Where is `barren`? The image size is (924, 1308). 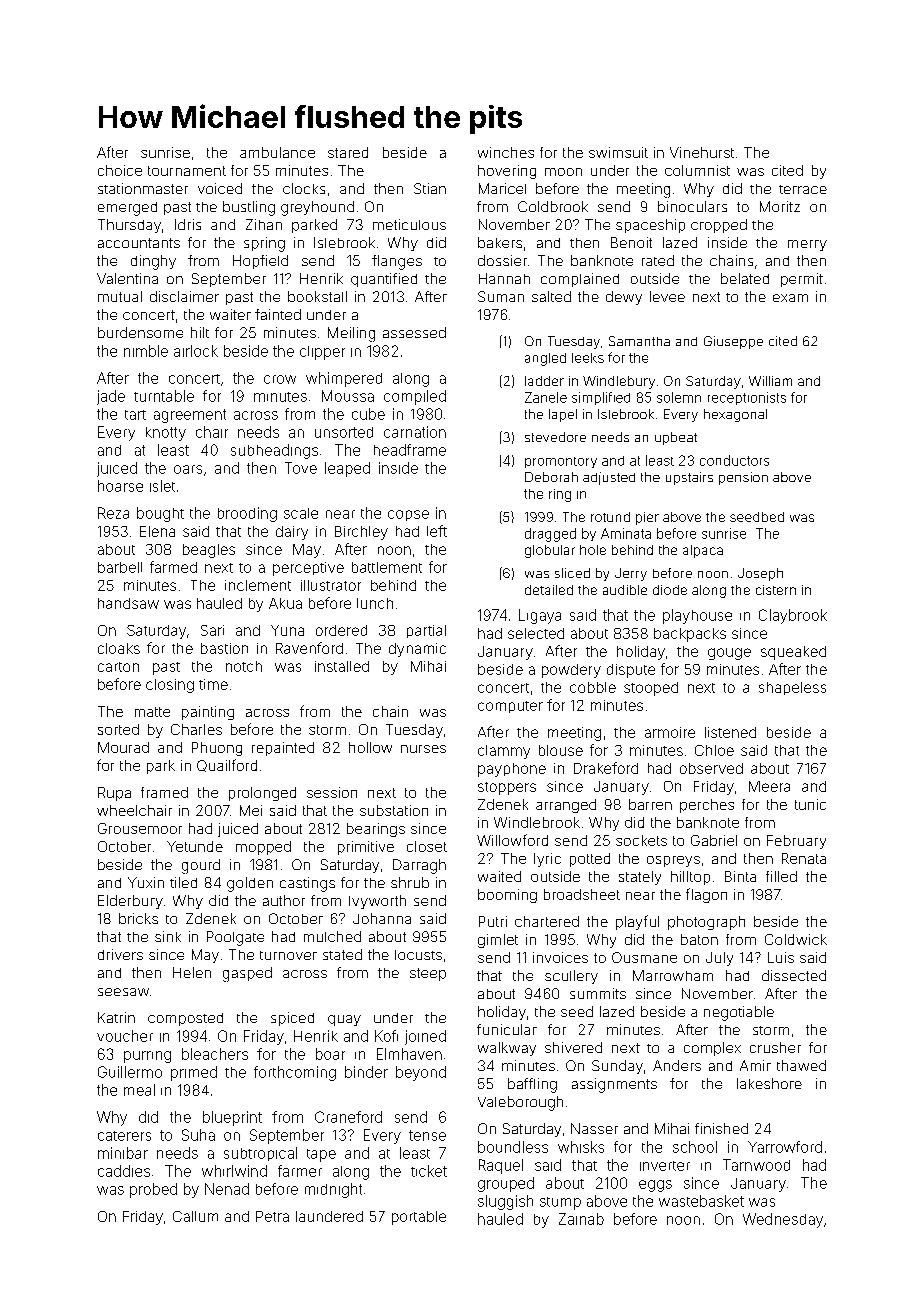
barren is located at coordinates (650, 804).
